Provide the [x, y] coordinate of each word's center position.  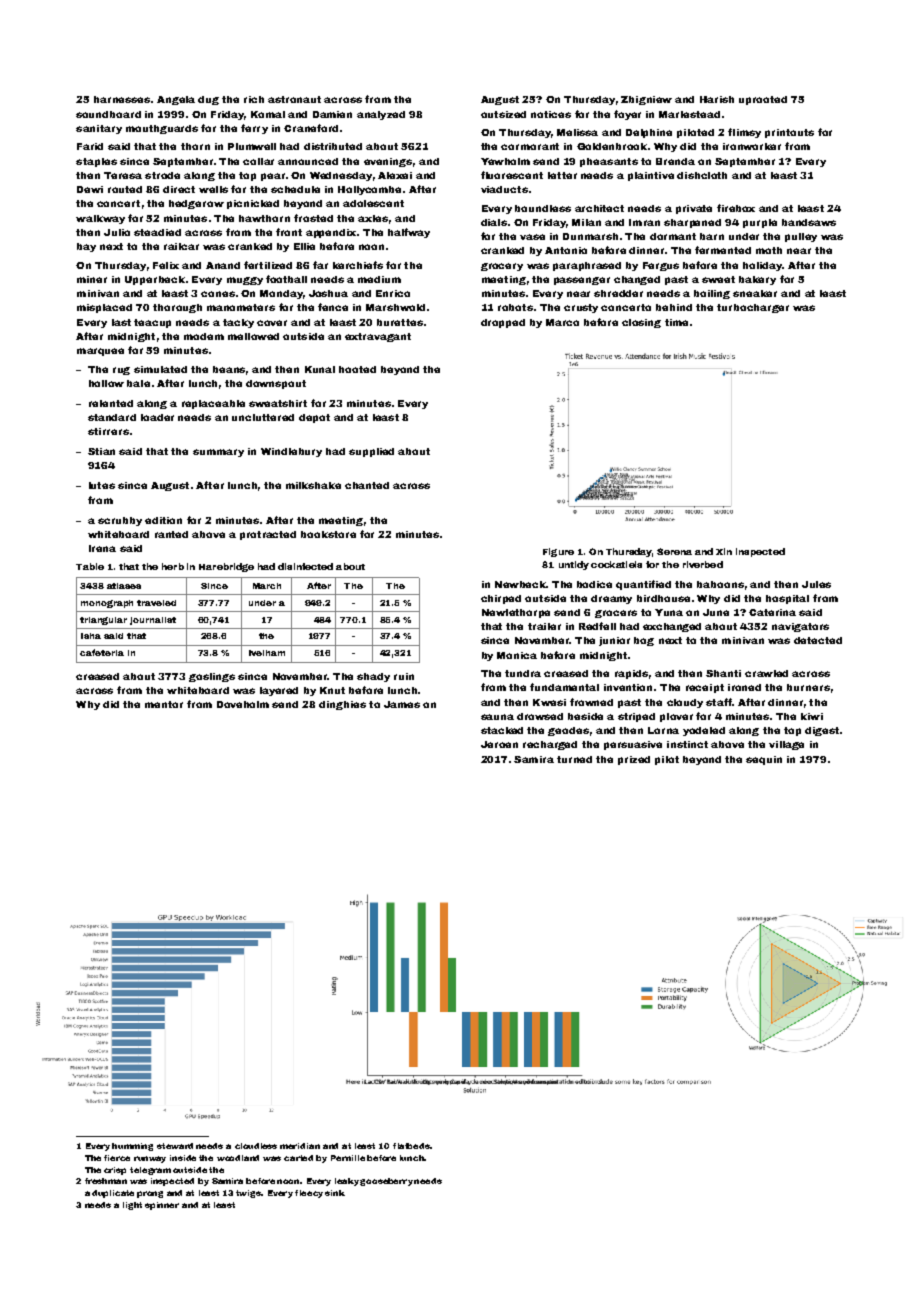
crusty [581, 308]
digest [822, 731]
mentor [164, 704]
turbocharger [753, 308]
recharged [550, 745]
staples [96, 162]
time [676, 322]
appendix [331, 233]
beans [229, 369]
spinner [162, 1206]
